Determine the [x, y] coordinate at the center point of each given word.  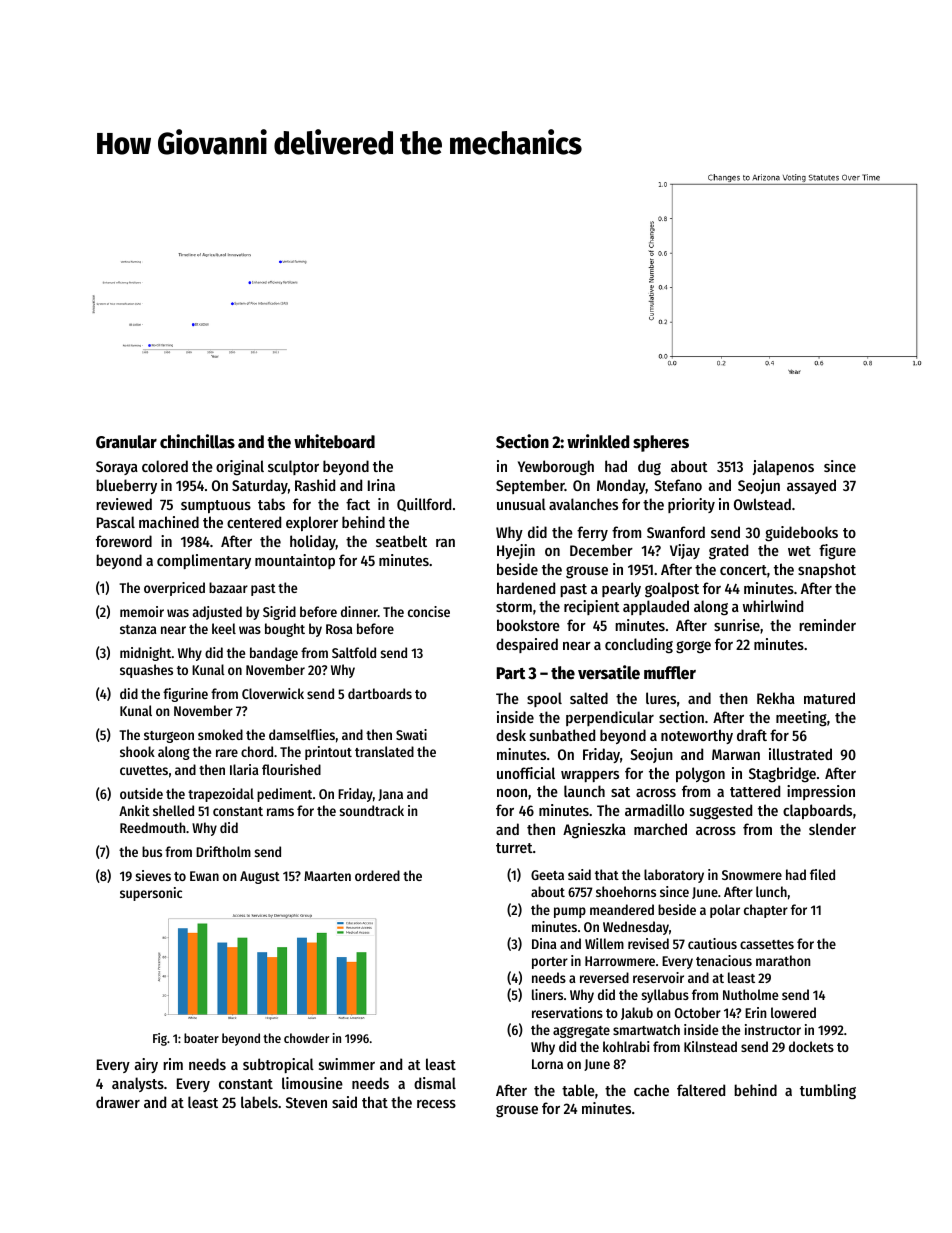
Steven [306, 1102]
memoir [142, 611]
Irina [381, 485]
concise [429, 611]
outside [141, 793]
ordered [377, 875]
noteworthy [697, 736]
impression [821, 792]
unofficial [526, 773]
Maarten [327, 876]
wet [799, 551]
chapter [766, 911]
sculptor [293, 467]
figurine [185, 695]
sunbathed [562, 735]
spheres [661, 443]
